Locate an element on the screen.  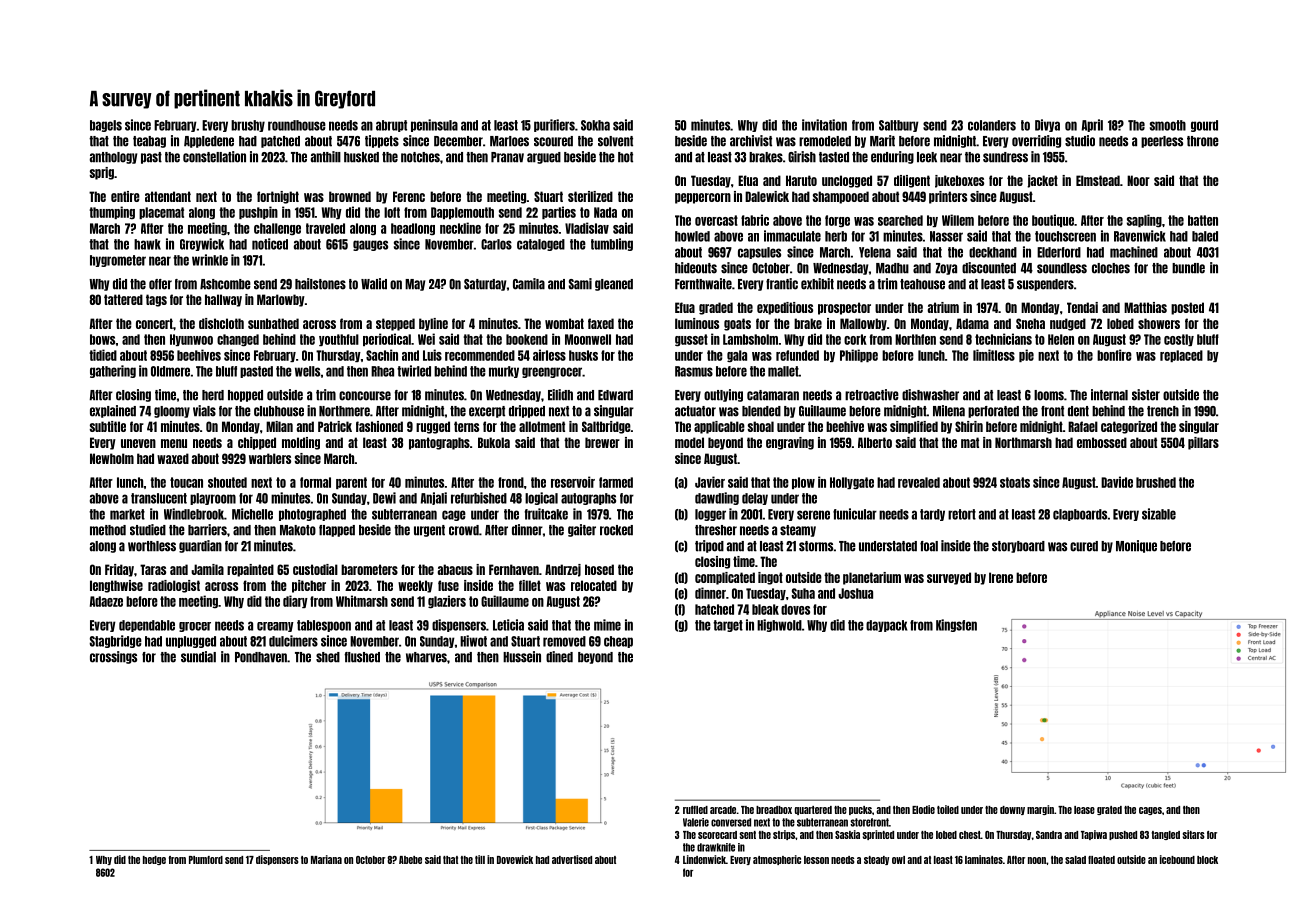
Dalewick is located at coordinates (767, 196).
